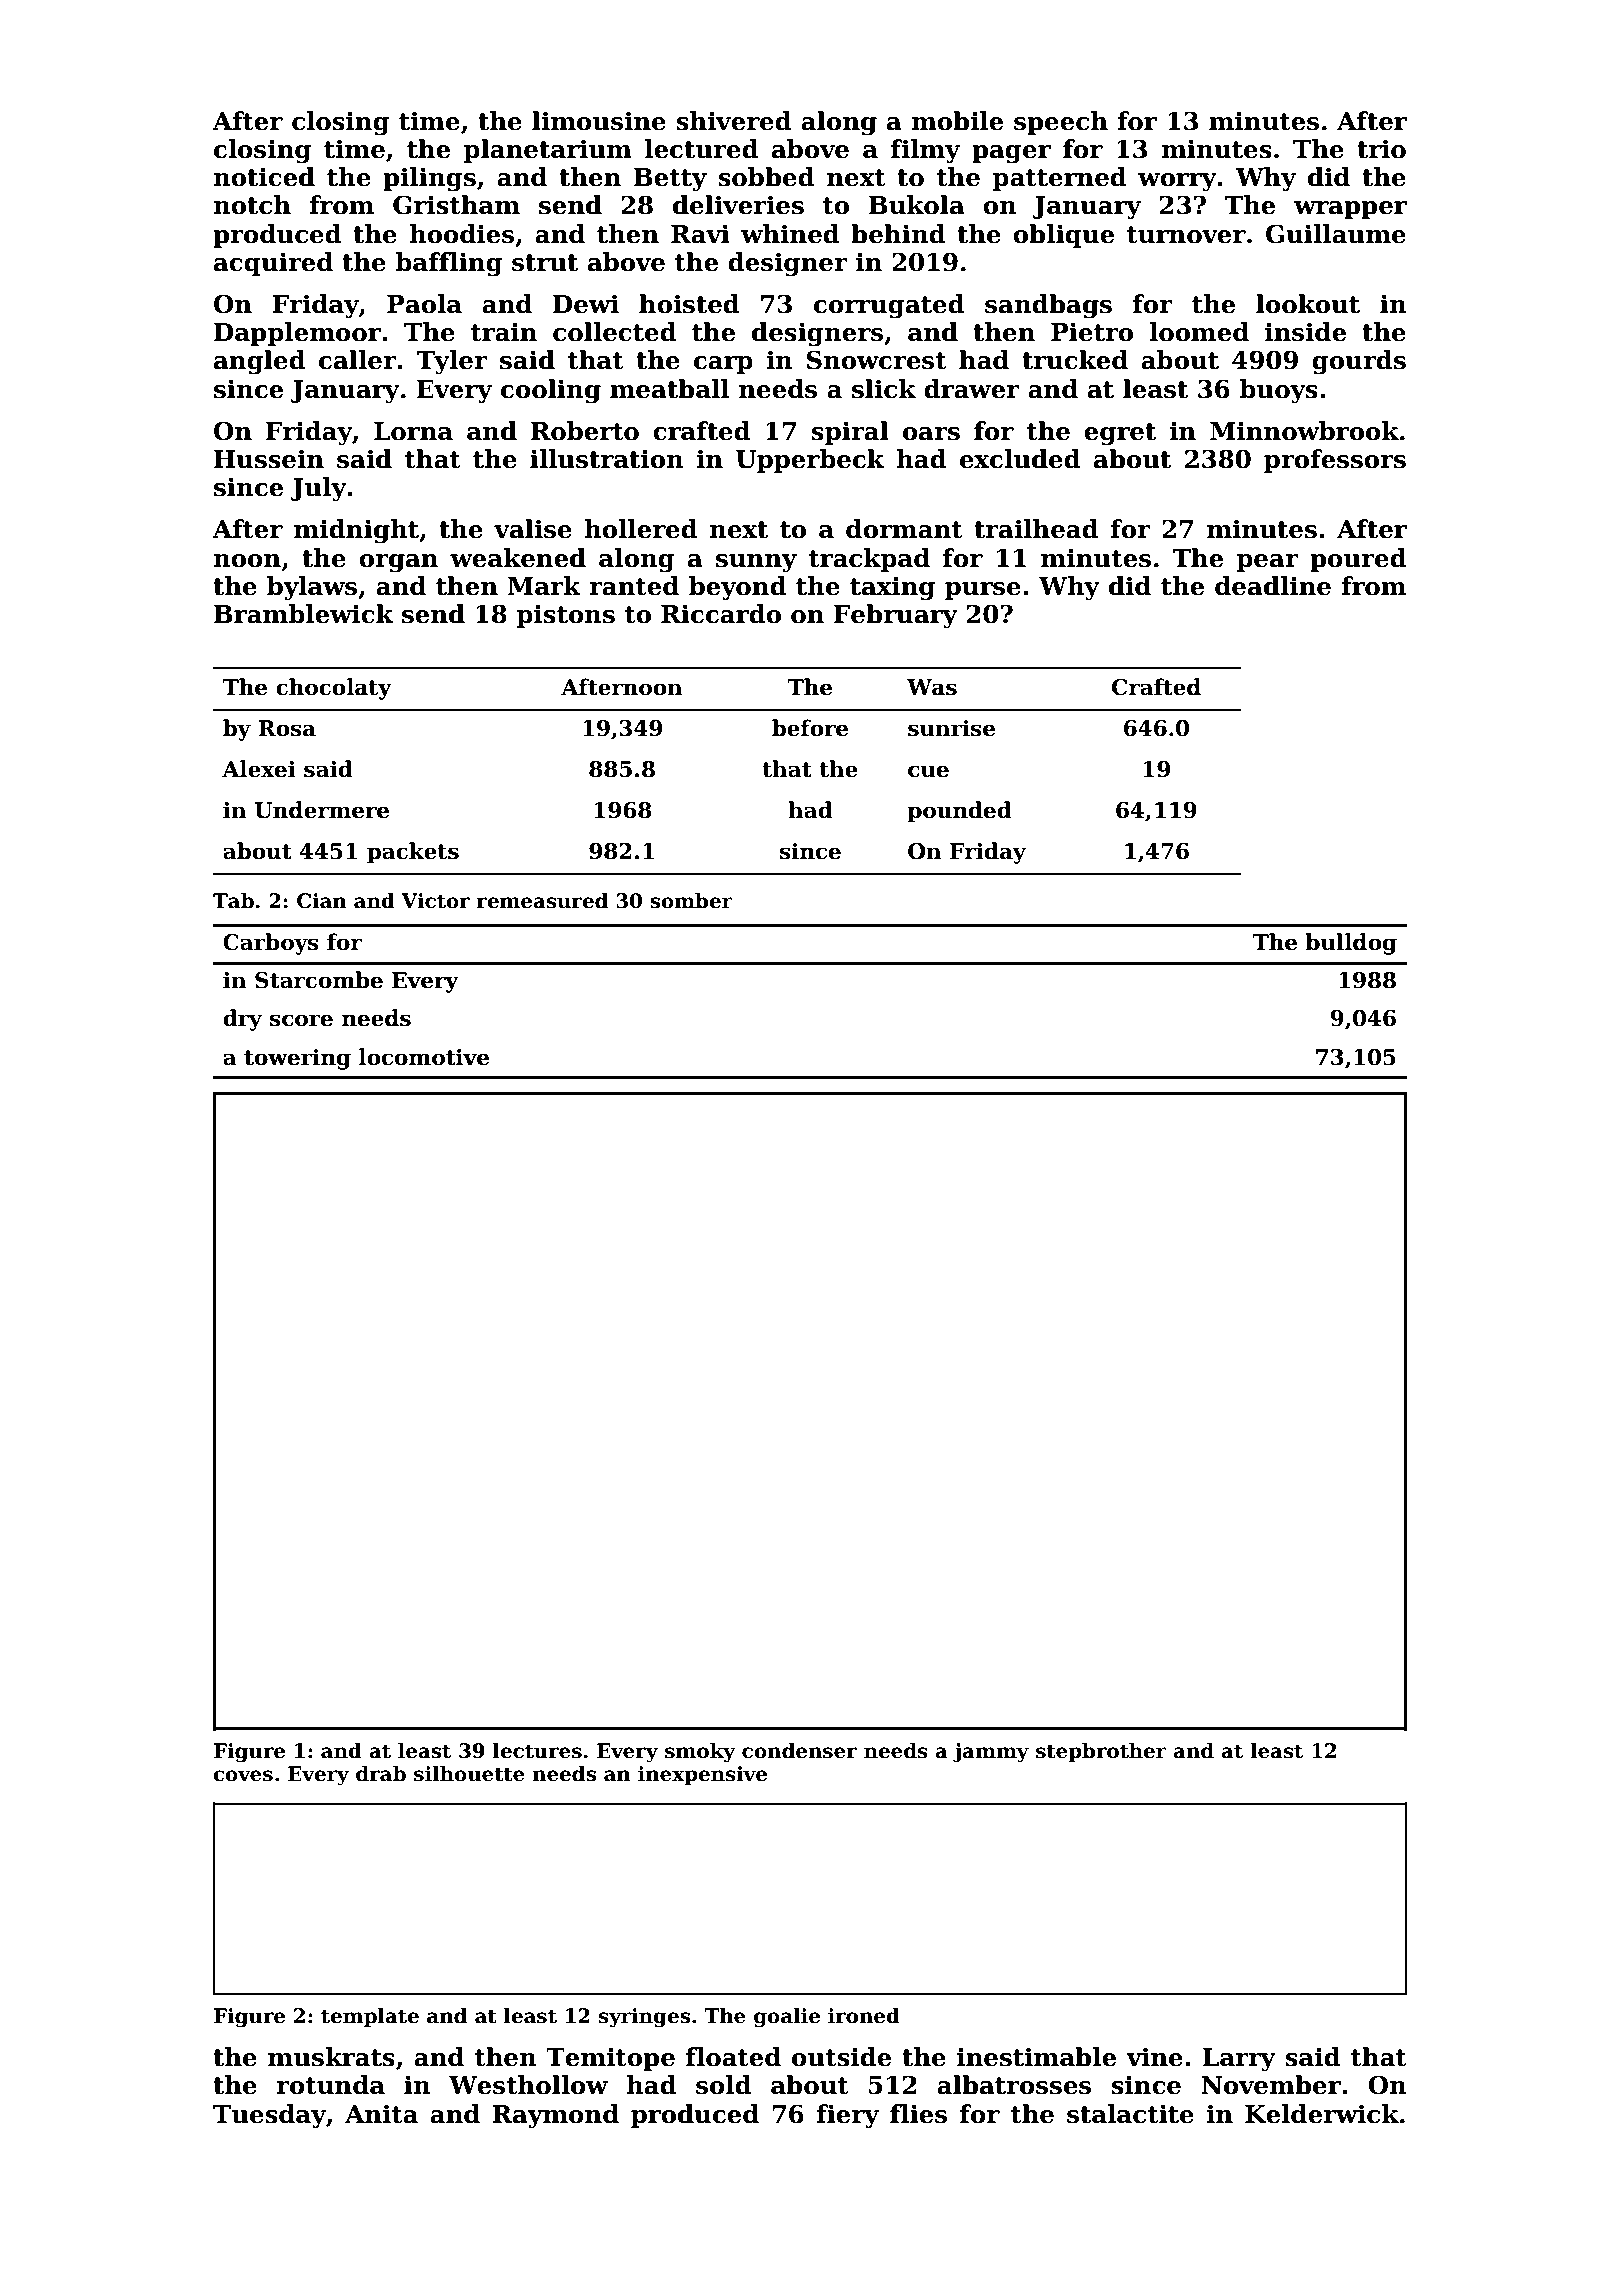 The width and height of the screenshot is (1620, 2292). Describe the element at coordinates (957, 121) in the screenshot. I see `mobile` at that location.
